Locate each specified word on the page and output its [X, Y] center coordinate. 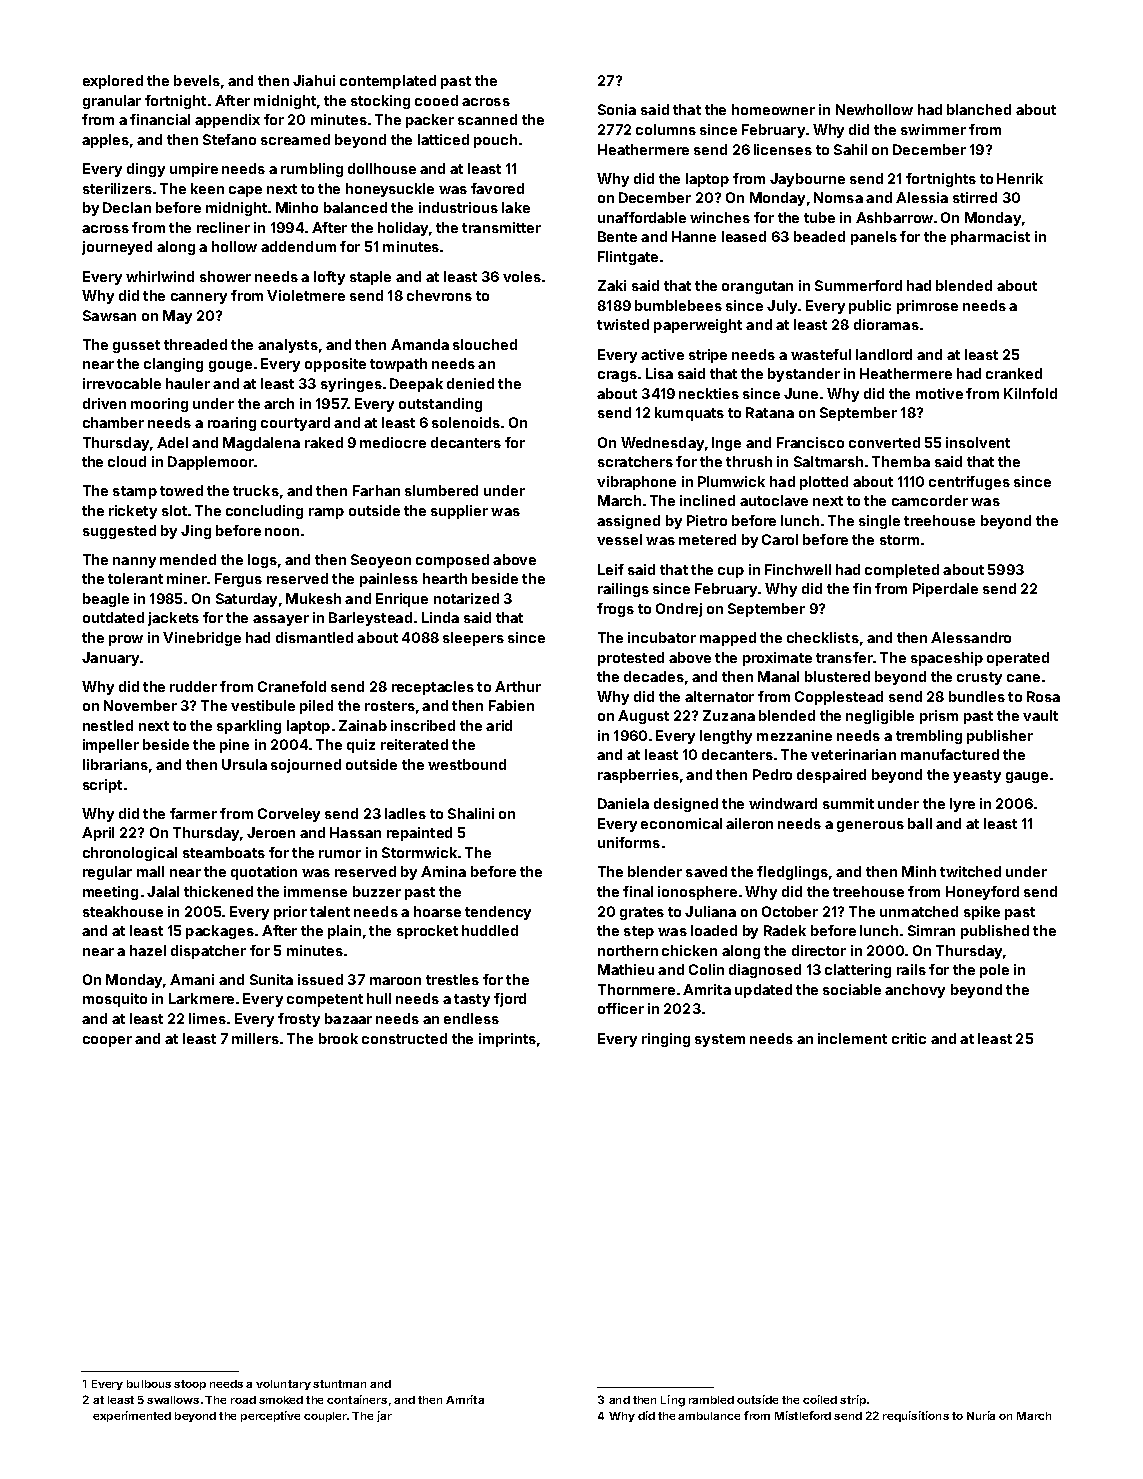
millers [255, 1038]
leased [744, 236]
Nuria [981, 1415]
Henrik [1020, 178]
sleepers [473, 639]
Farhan [376, 490]
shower [225, 276]
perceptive [270, 1416]
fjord [510, 1000]
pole [994, 971]
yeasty [977, 776]
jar [384, 1416]
